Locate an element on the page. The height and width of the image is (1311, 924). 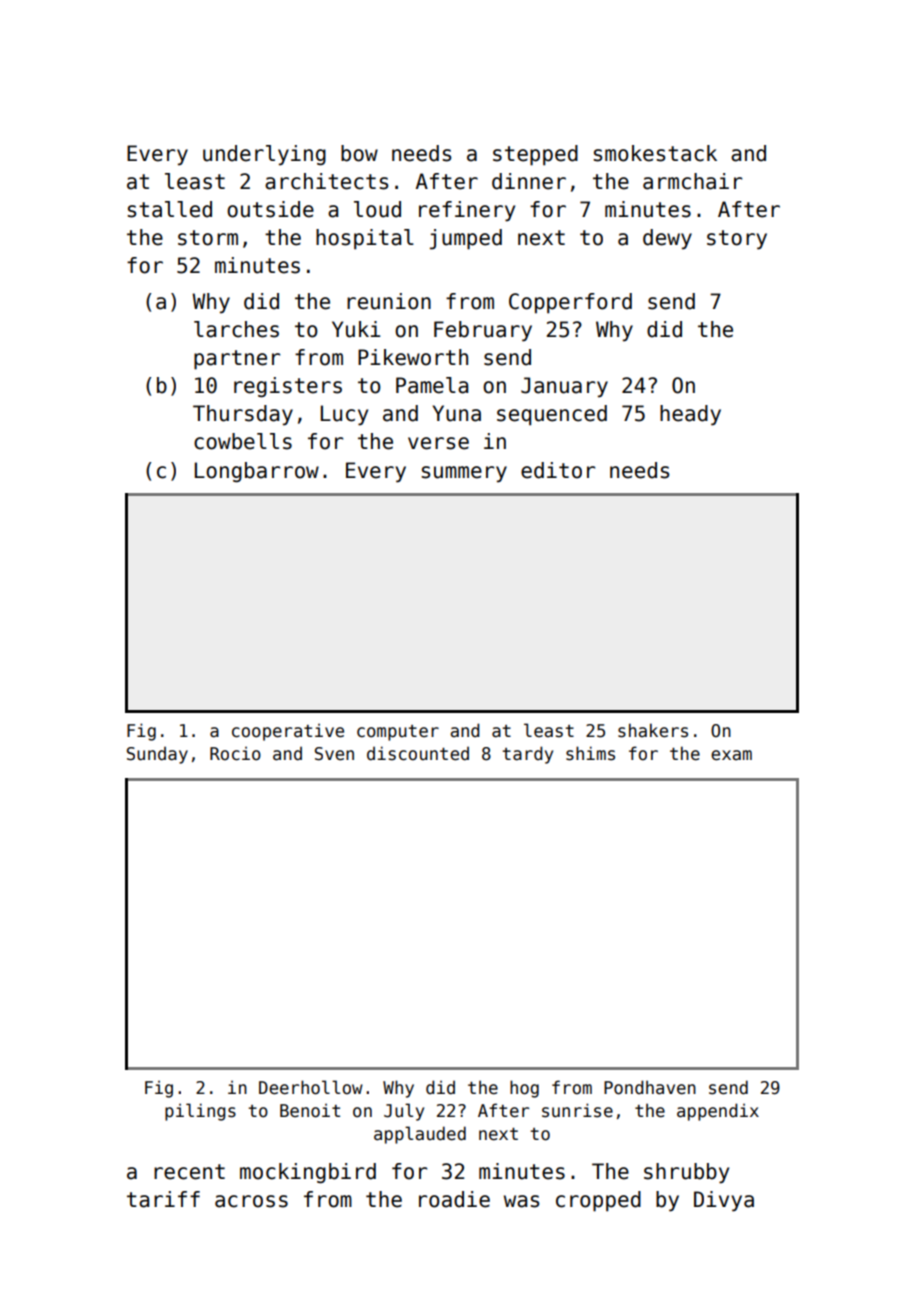
pilings is located at coordinates (200, 1112).
